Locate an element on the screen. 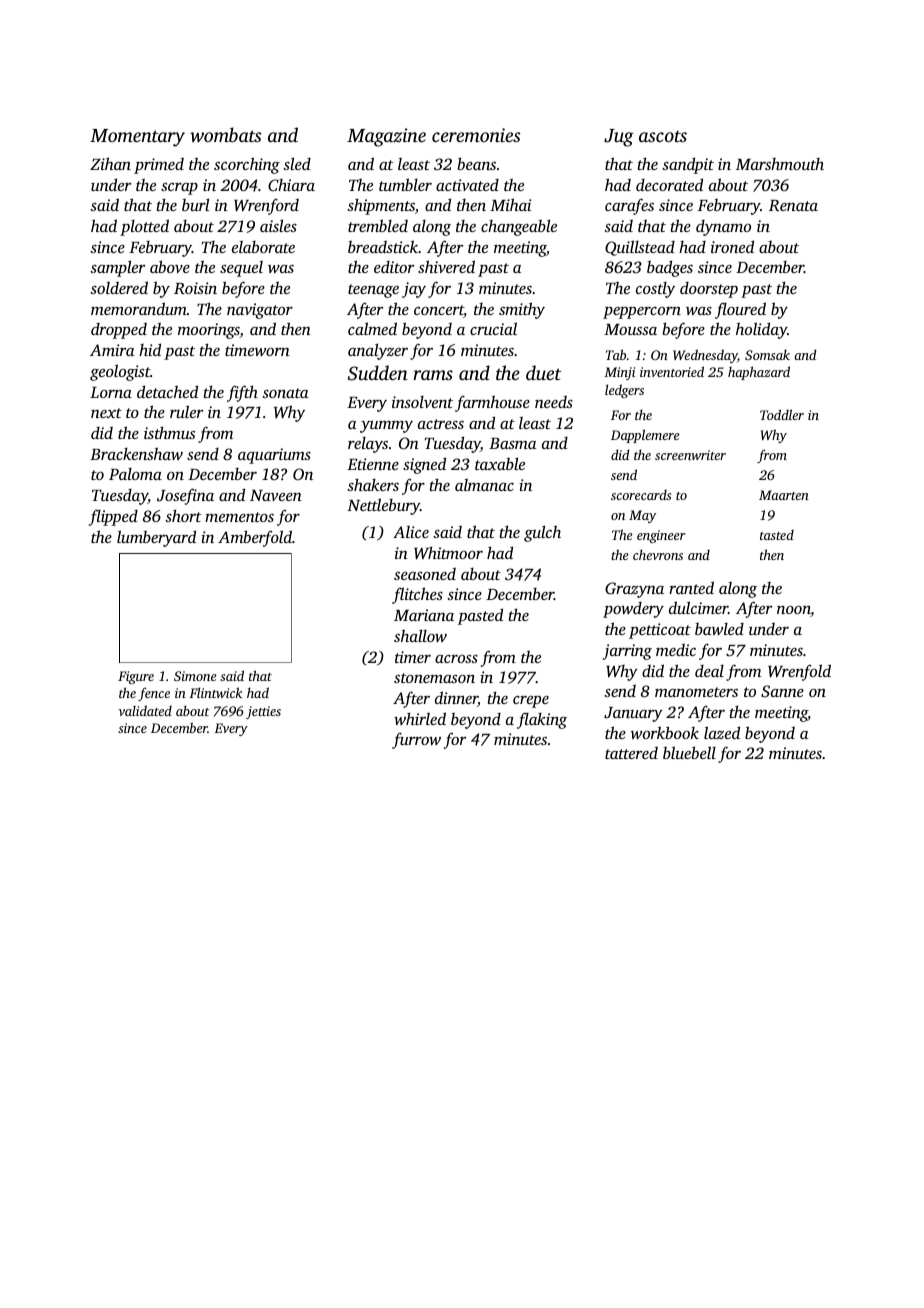  tattered is located at coordinates (631, 753).
